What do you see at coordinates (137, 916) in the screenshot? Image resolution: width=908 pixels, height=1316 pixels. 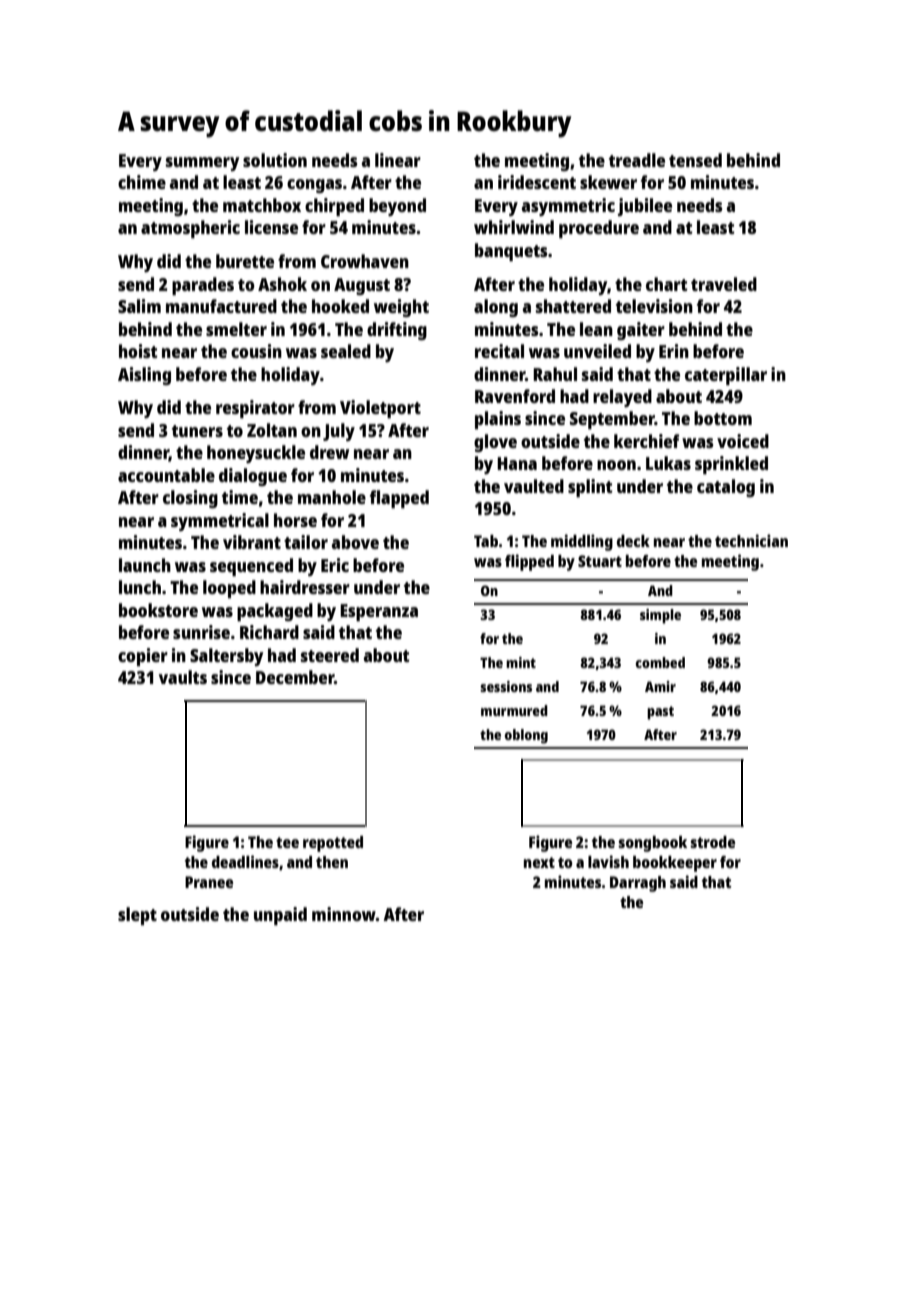 I see `slept` at bounding box center [137, 916].
